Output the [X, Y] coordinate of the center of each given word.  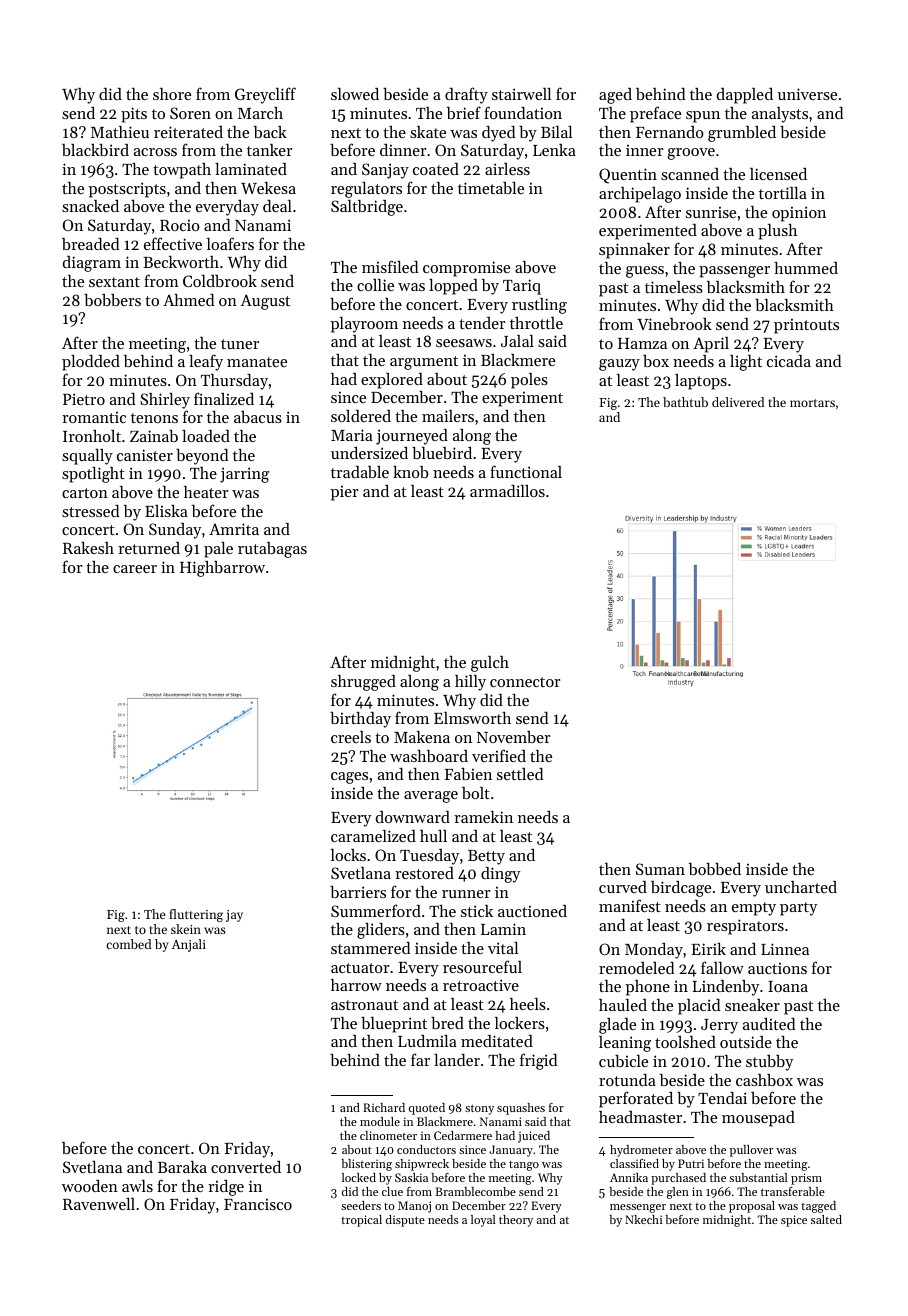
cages [349, 778]
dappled [744, 96]
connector [525, 682]
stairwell [521, 94]
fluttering [196, 915]
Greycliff [265, 95]
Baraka [182, 1167]
